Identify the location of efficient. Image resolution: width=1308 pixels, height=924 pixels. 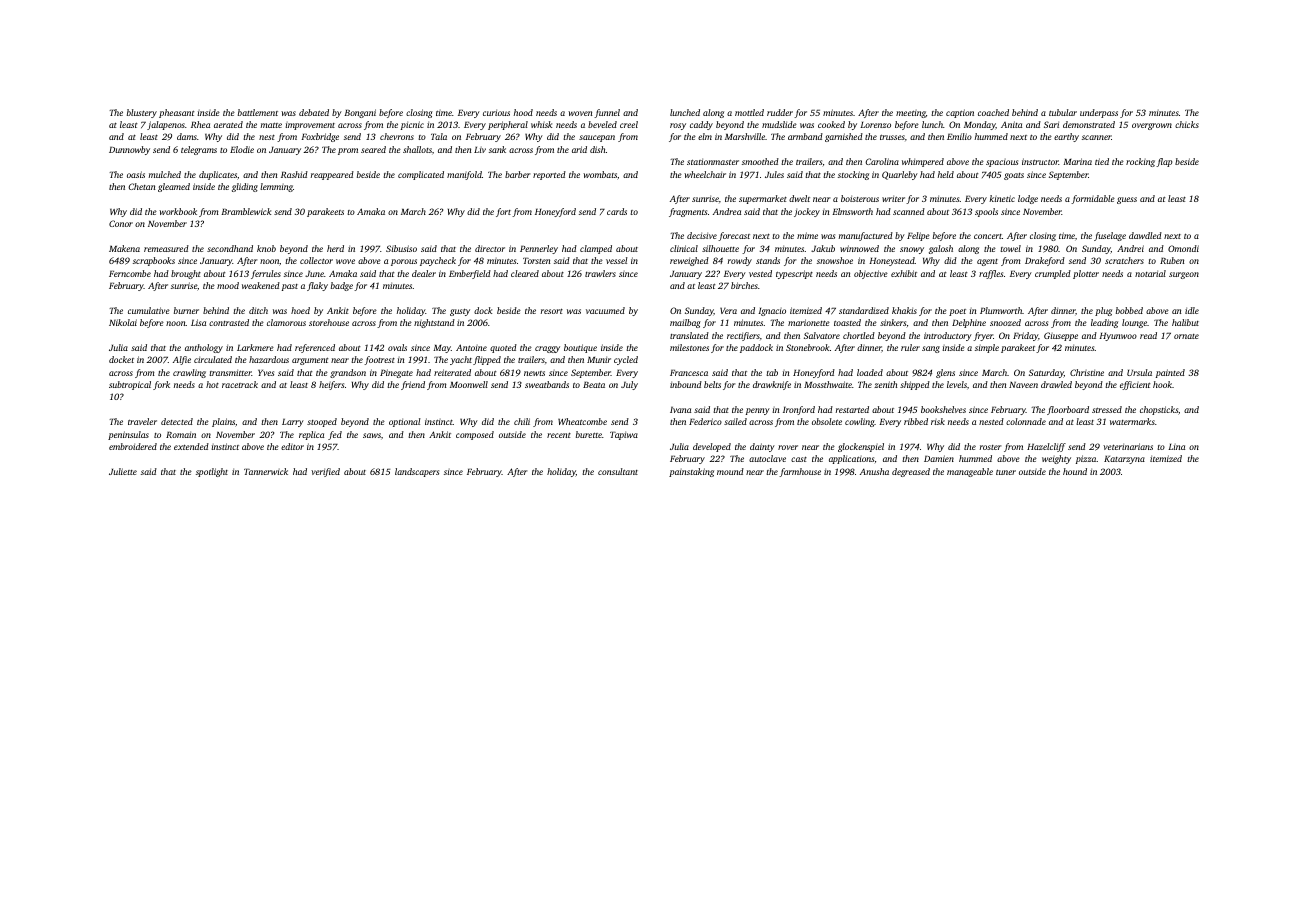
(1135, 385).
